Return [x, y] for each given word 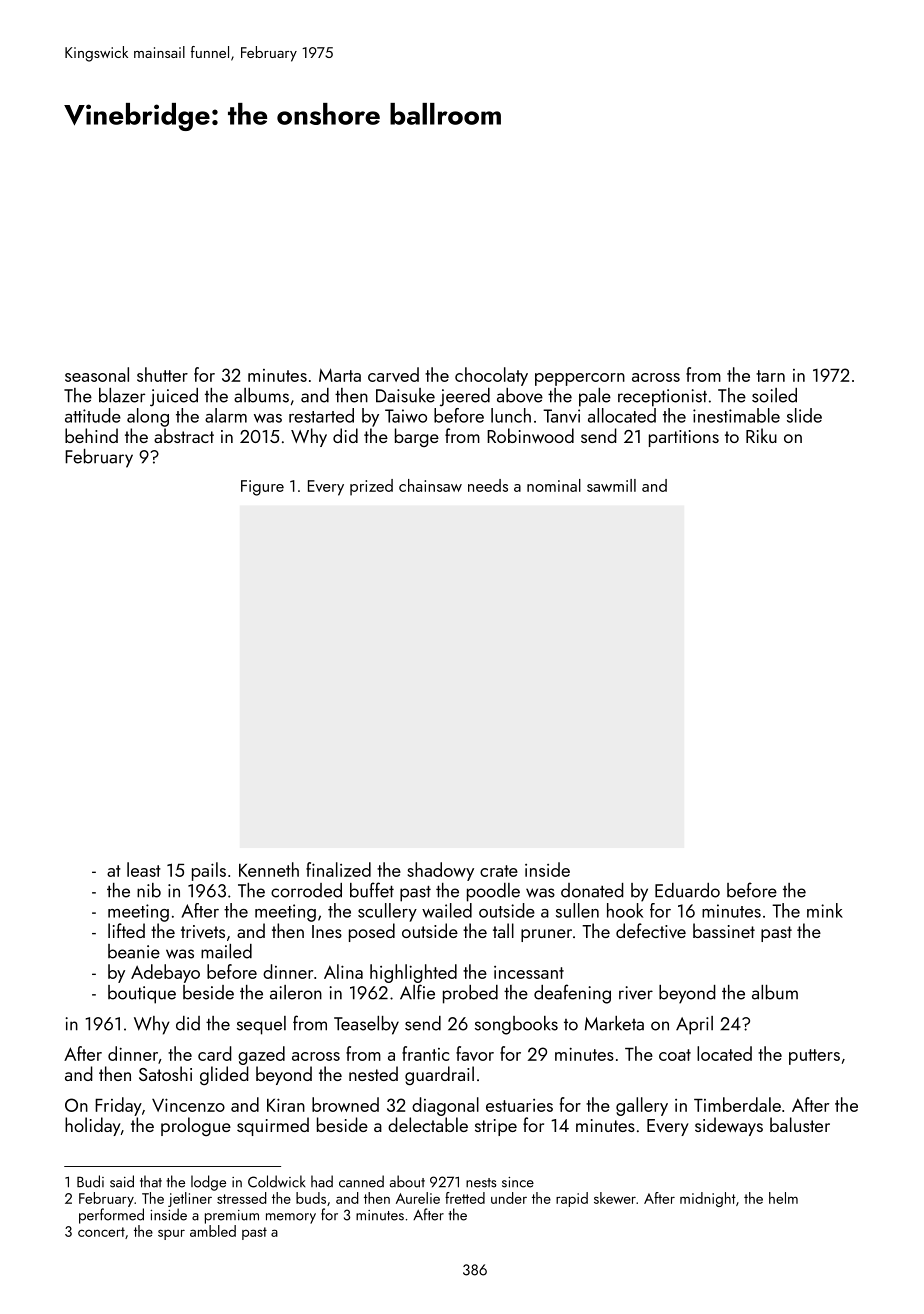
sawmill [611, 485]
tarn [770, 376]
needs [488, 485]
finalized [338, 869]
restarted [321, 415]
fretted [465, 1198]
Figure [262, 488]
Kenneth [269, 869]
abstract [184, 435]
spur [171, 1234]
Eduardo [687, 890]
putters [814, 1057]
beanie [134, 951]
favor [475, 1053]
